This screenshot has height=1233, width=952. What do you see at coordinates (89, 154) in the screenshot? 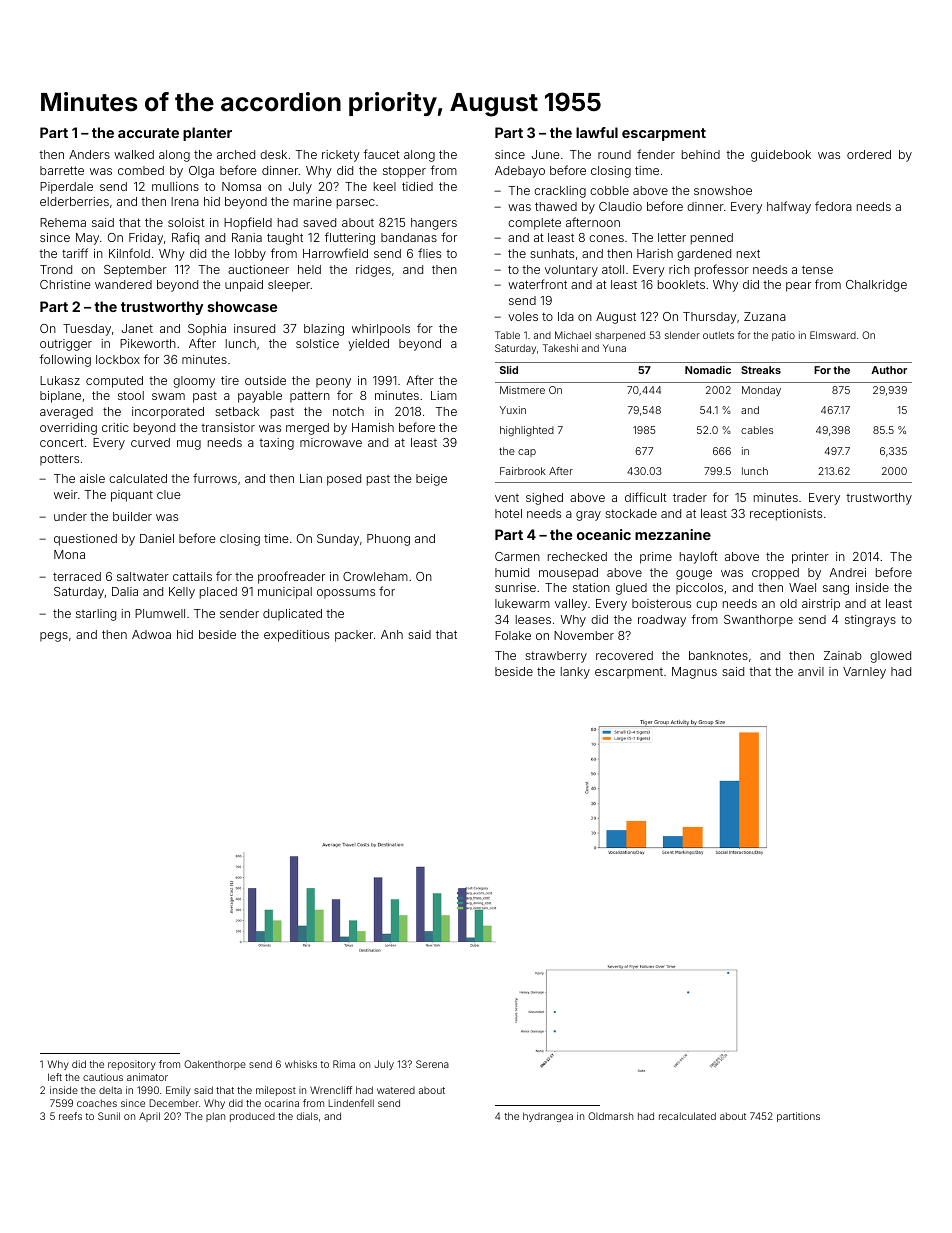
I see `Anders` at bounding box center [89, 154].
